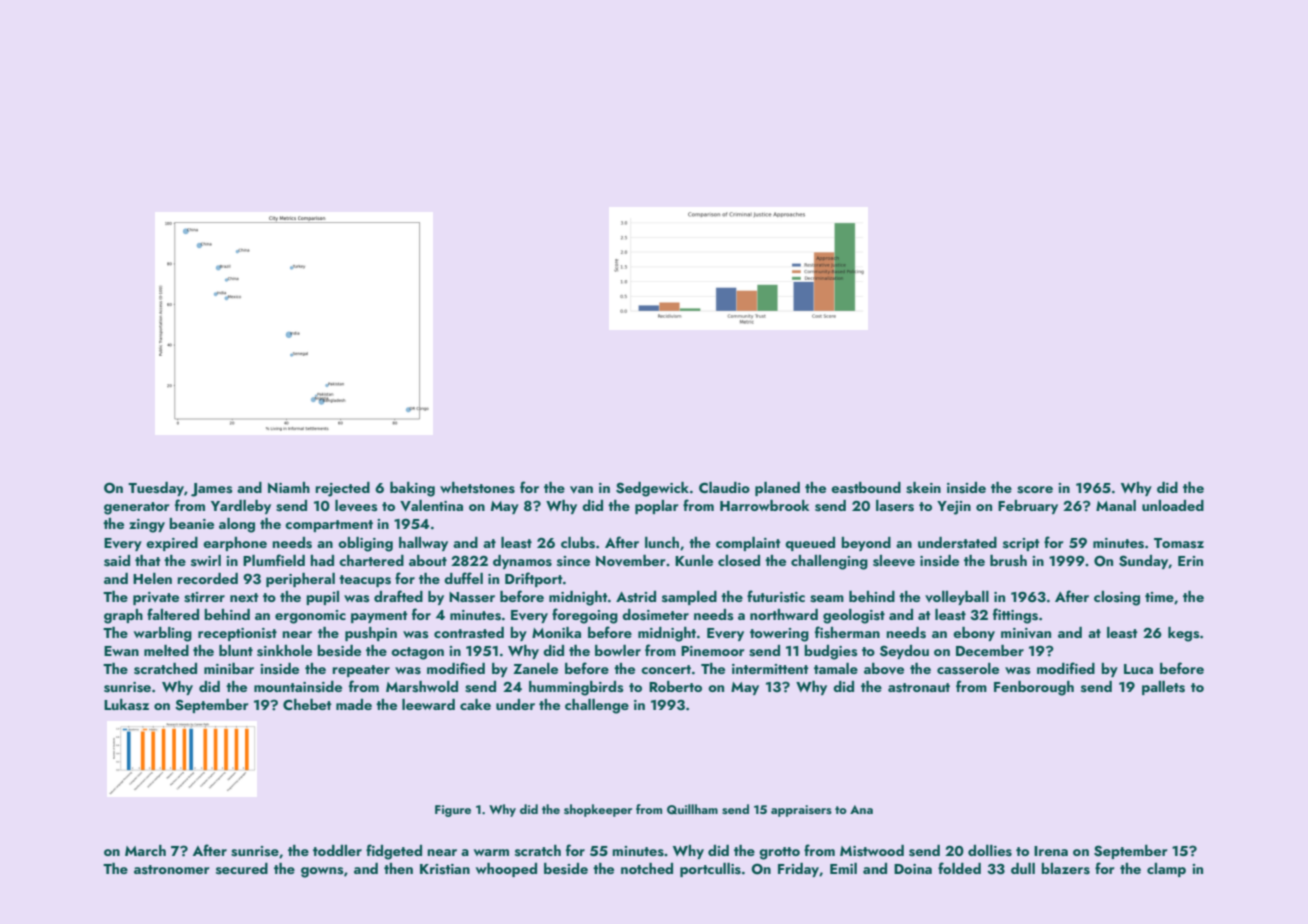 The width and height of the screenshot is (1308, 924). What do you see at coordinates (506, 870) in the screenshot?
I see `whooped` at bounding box center [506, 870].
